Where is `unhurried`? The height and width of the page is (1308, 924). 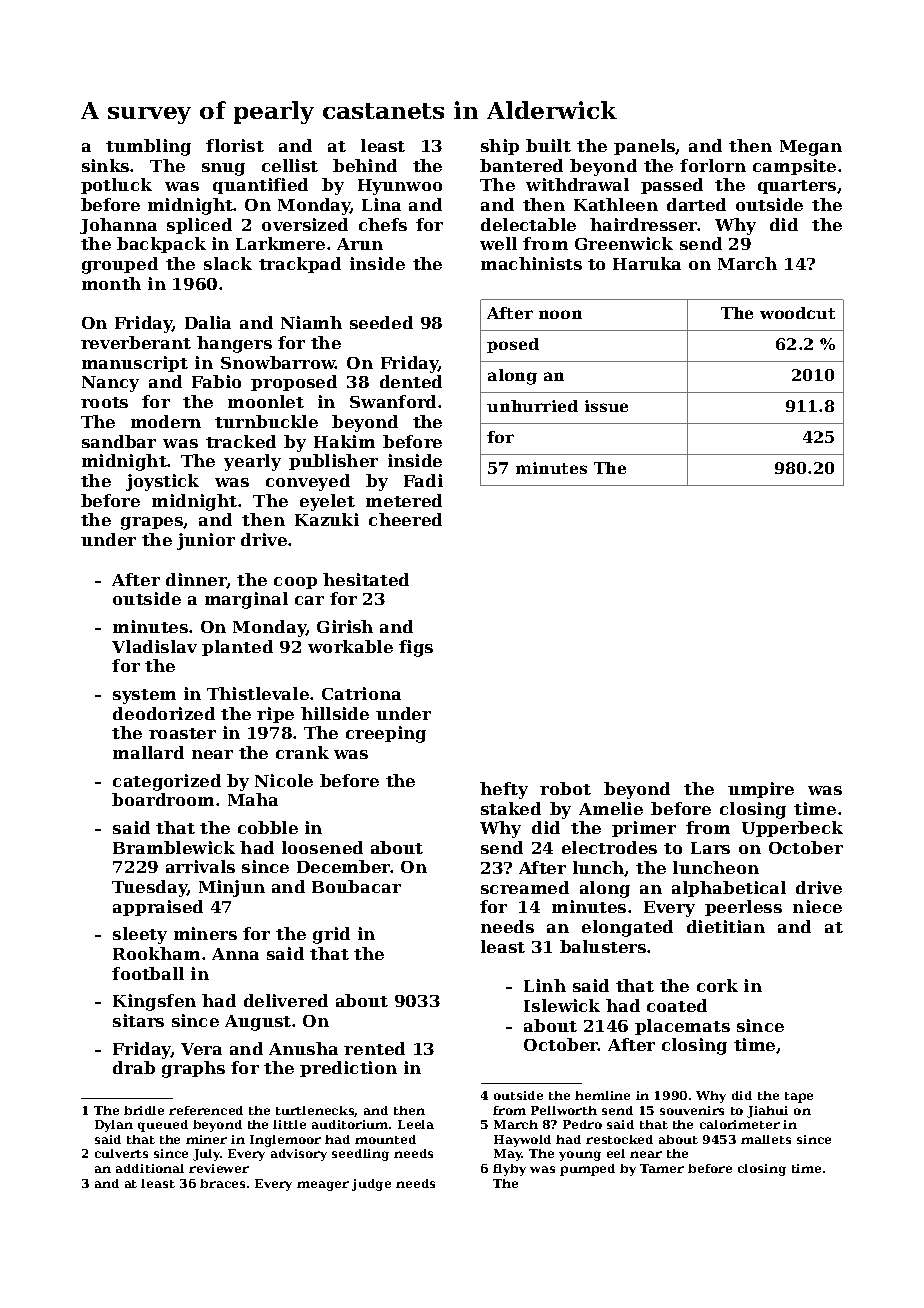
unhurried is located at coordinates (532, 406).
